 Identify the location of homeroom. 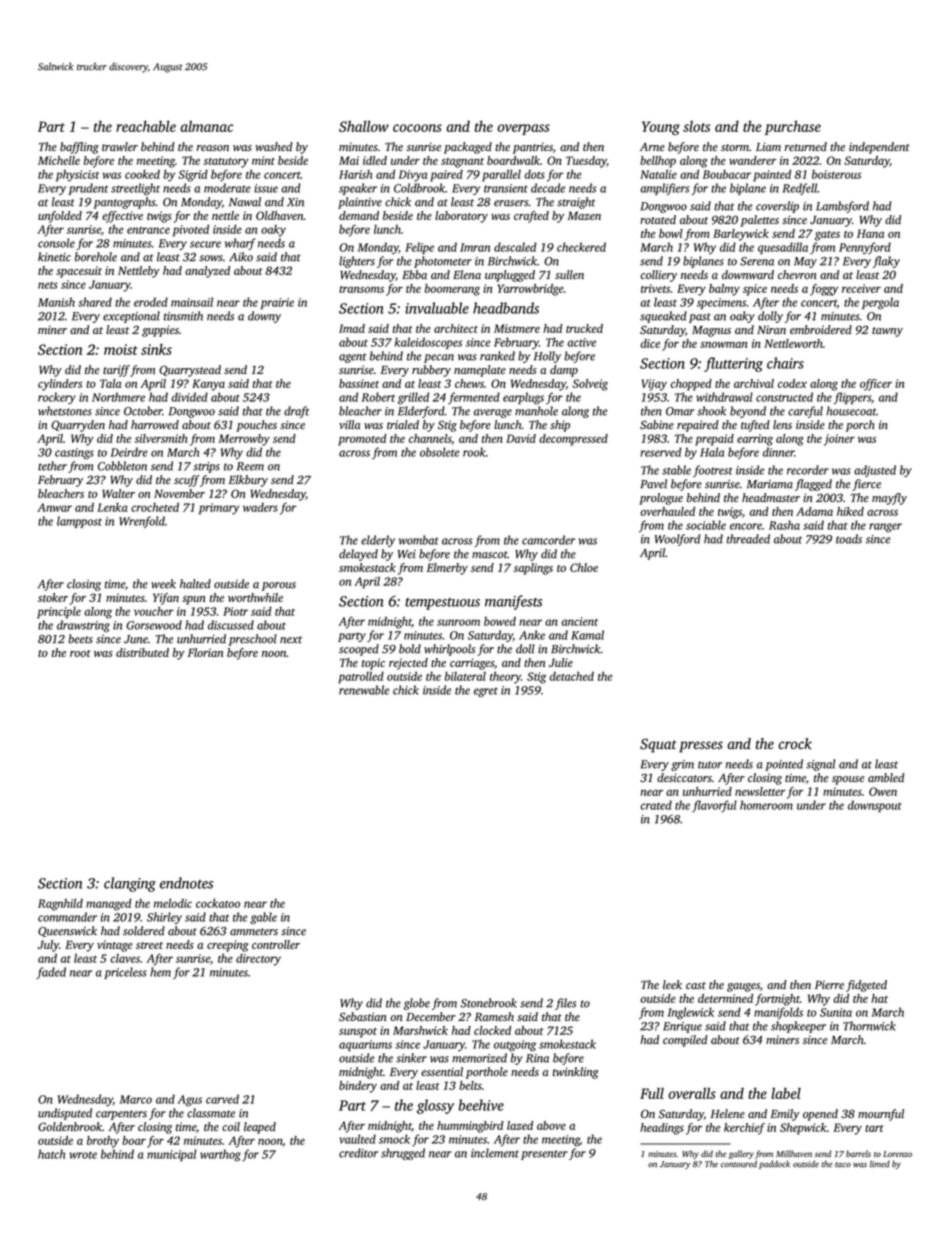
(766, 805).
